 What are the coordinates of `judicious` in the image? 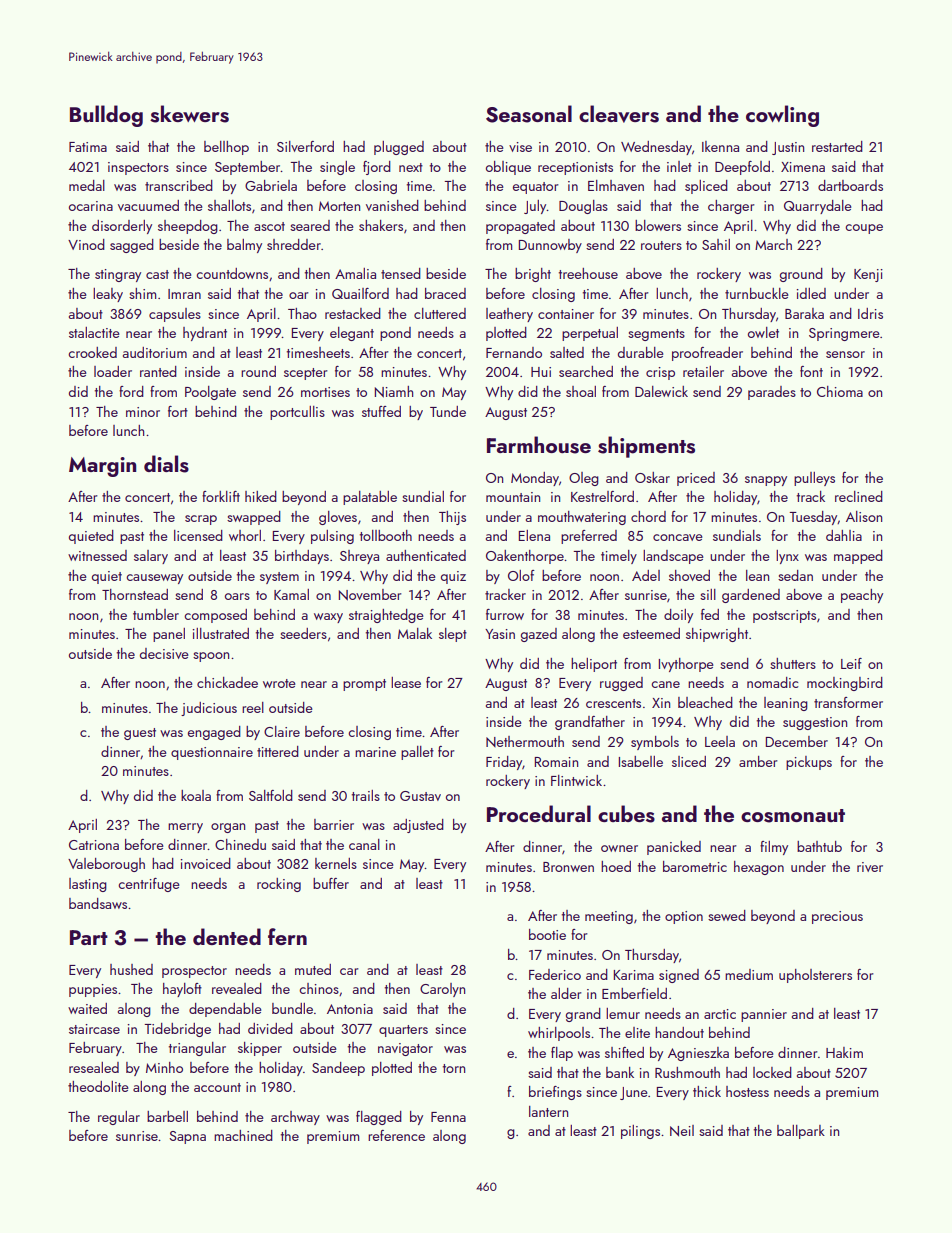 It's located at (209, 709).
